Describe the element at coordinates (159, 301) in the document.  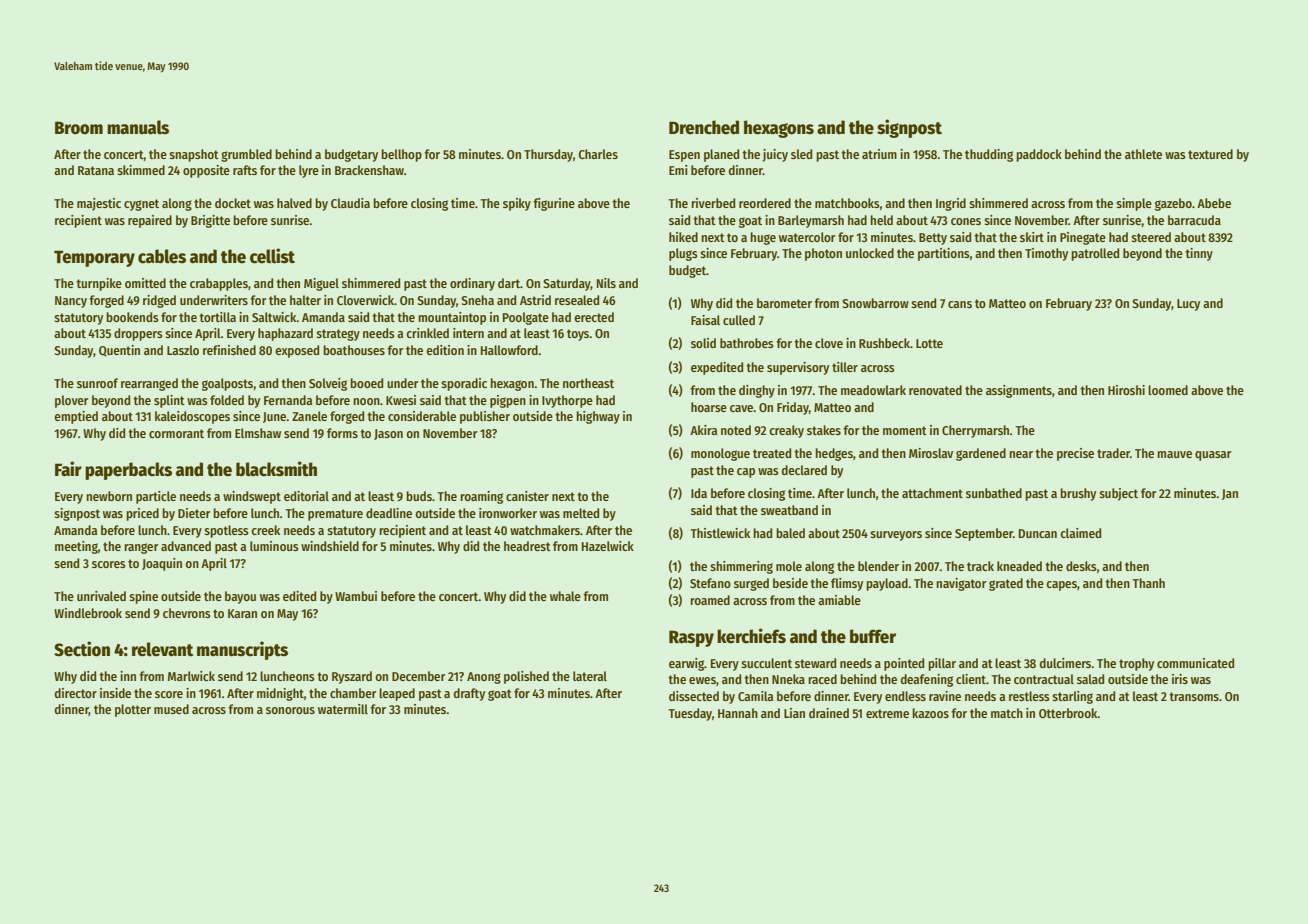
I see `ridged` at that location.
